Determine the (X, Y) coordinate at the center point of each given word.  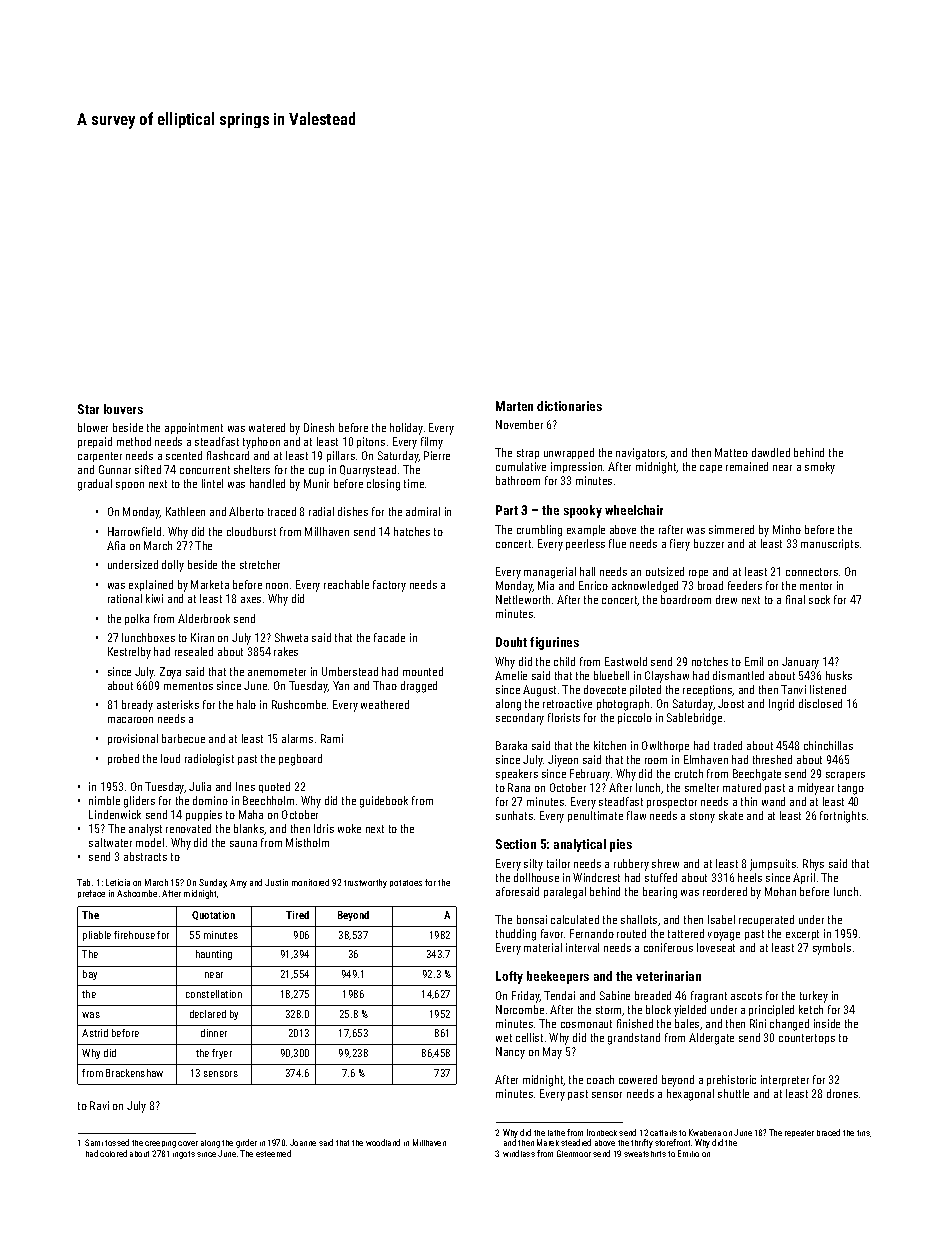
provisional (133, 739)
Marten (514, 406)
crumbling (539, 531)
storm (609, 1011)
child (564, 661)
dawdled (771, 452)
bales (687, 1023)
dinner (214, 1033)
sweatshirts (645, 1154)
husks (839, 675)
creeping (160, 1144)
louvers (123, 409)
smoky (820, 468)
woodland (383, 1142)
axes (251, 600)
